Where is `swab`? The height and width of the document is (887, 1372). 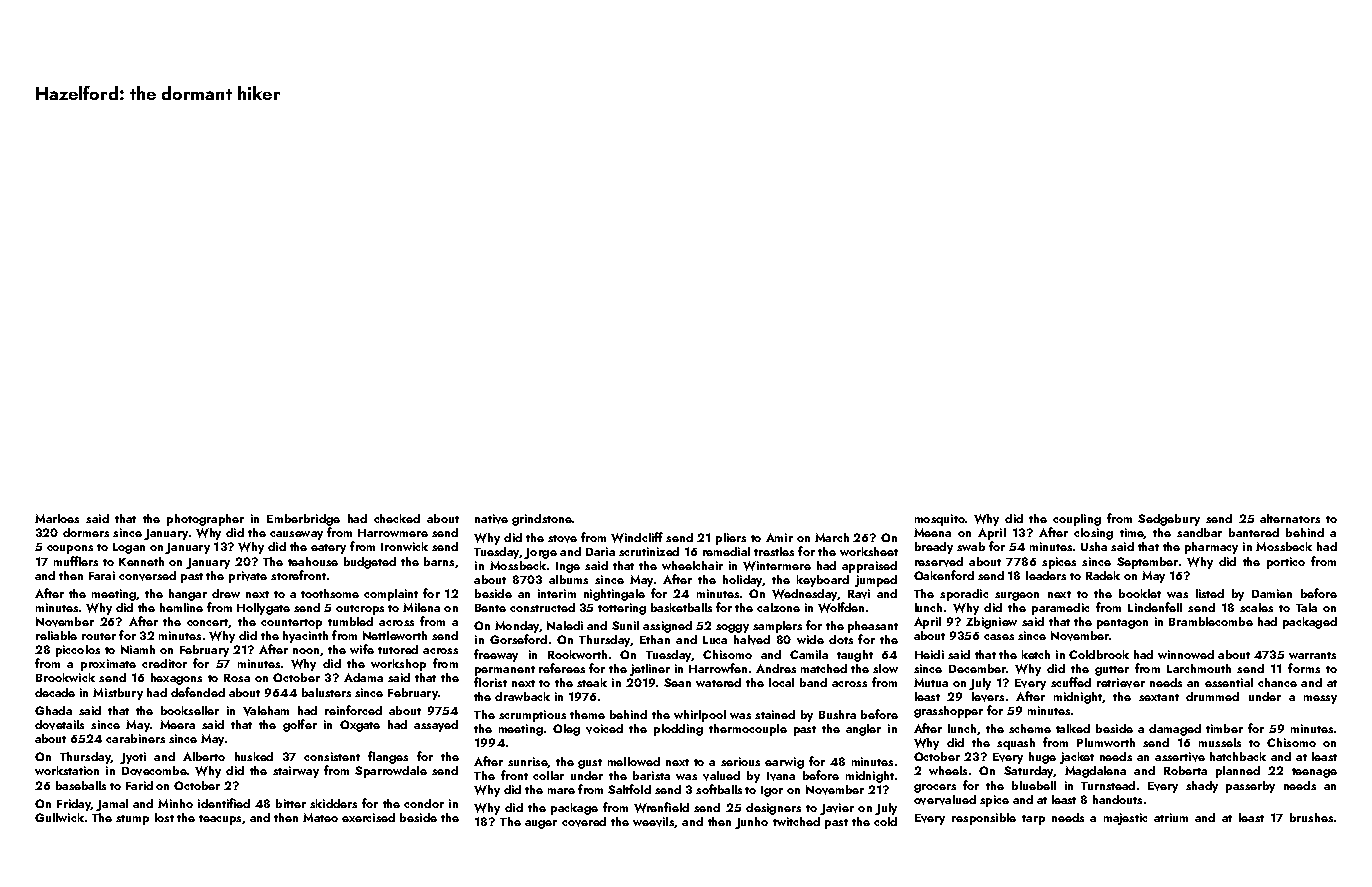 swab is located at coordinates (971, 546).
